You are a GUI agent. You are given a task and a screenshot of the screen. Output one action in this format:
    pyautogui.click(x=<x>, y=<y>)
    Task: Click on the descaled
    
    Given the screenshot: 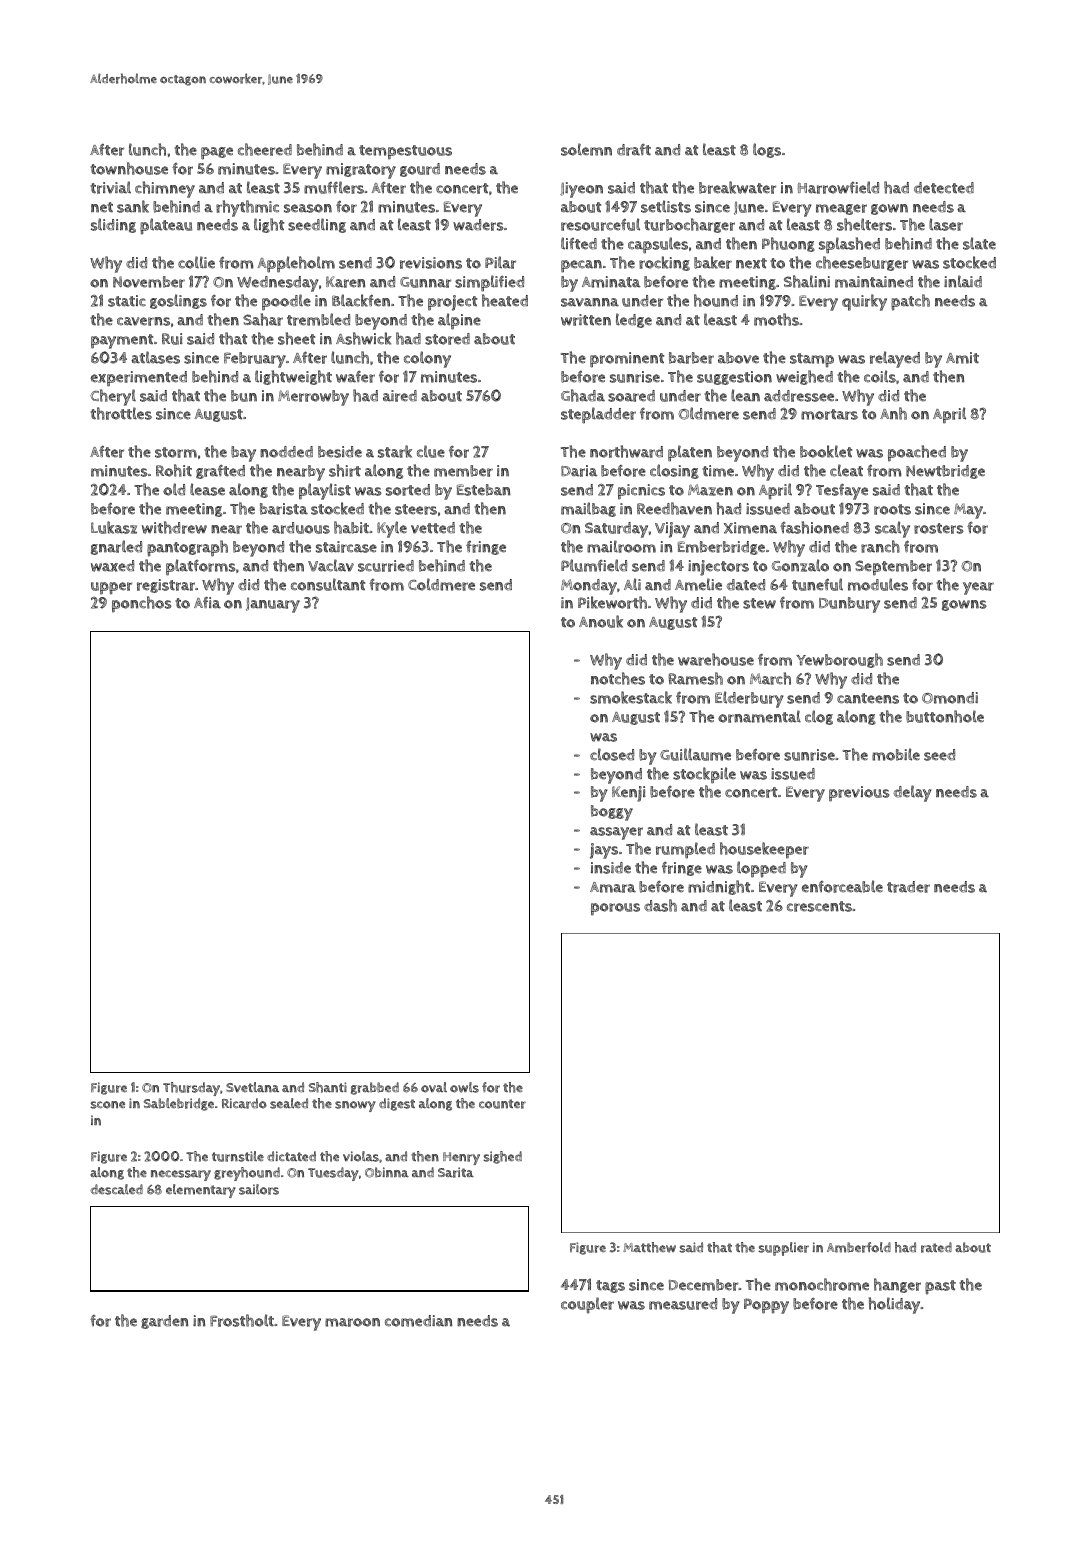 What is the action you would take?
    pyautogui.click(x=116, y=1189)
